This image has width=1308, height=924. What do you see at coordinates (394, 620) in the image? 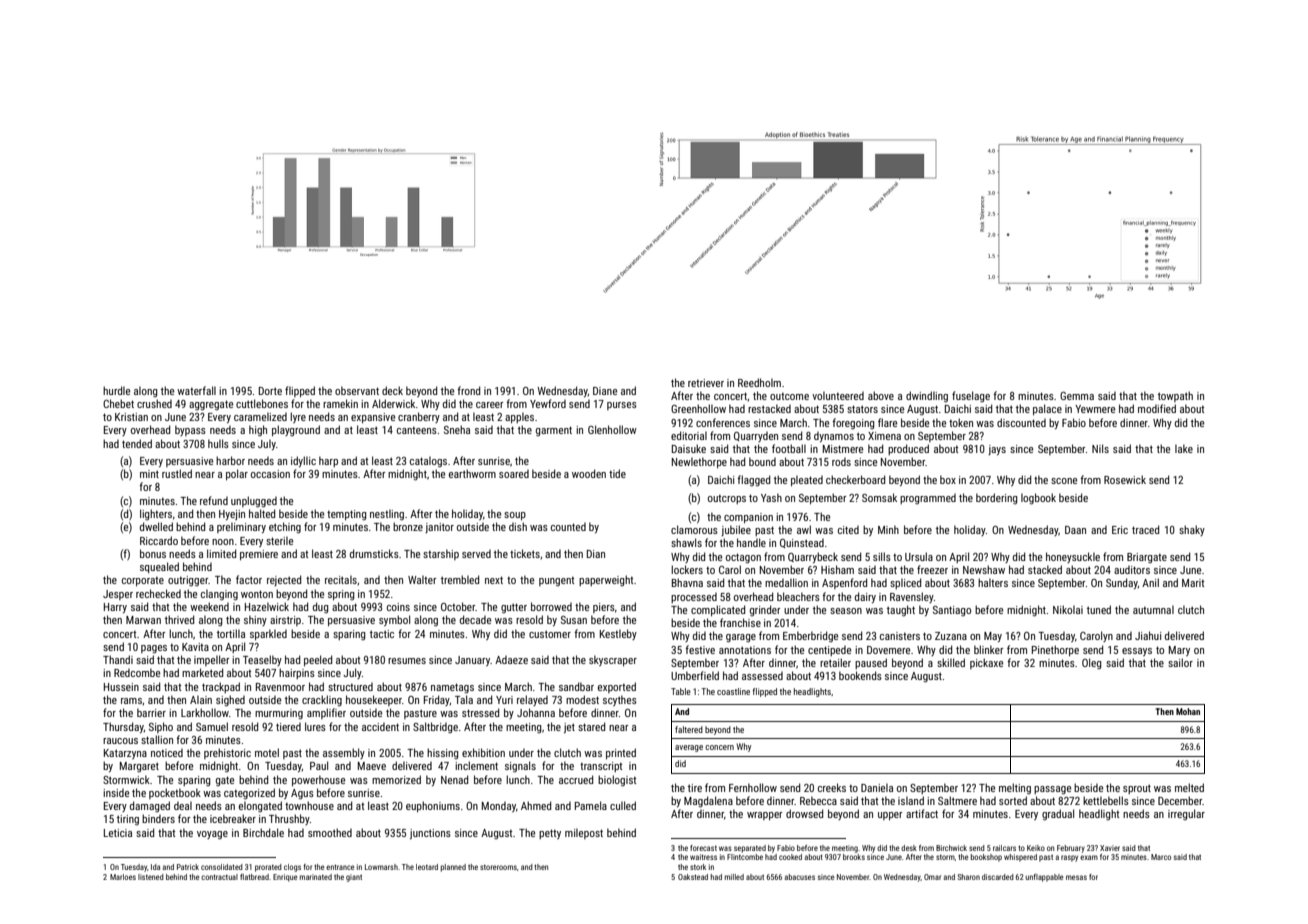
I see `symbol` at bounding box center [394, 620].
